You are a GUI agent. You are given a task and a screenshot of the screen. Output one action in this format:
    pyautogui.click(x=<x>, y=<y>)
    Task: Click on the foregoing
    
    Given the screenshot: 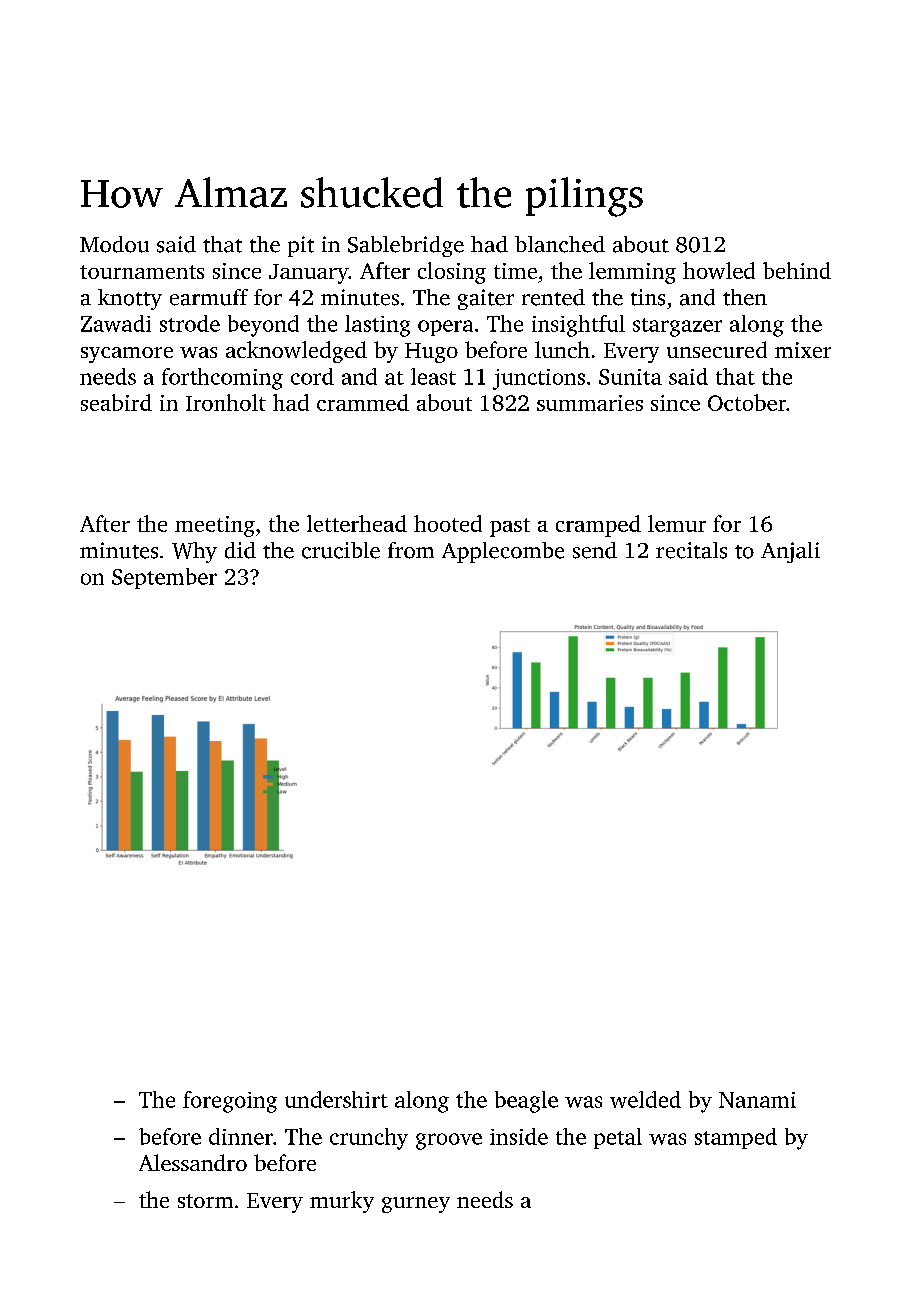 What is the action you would take?
    pyautogui.click(x=230, y=1102)
